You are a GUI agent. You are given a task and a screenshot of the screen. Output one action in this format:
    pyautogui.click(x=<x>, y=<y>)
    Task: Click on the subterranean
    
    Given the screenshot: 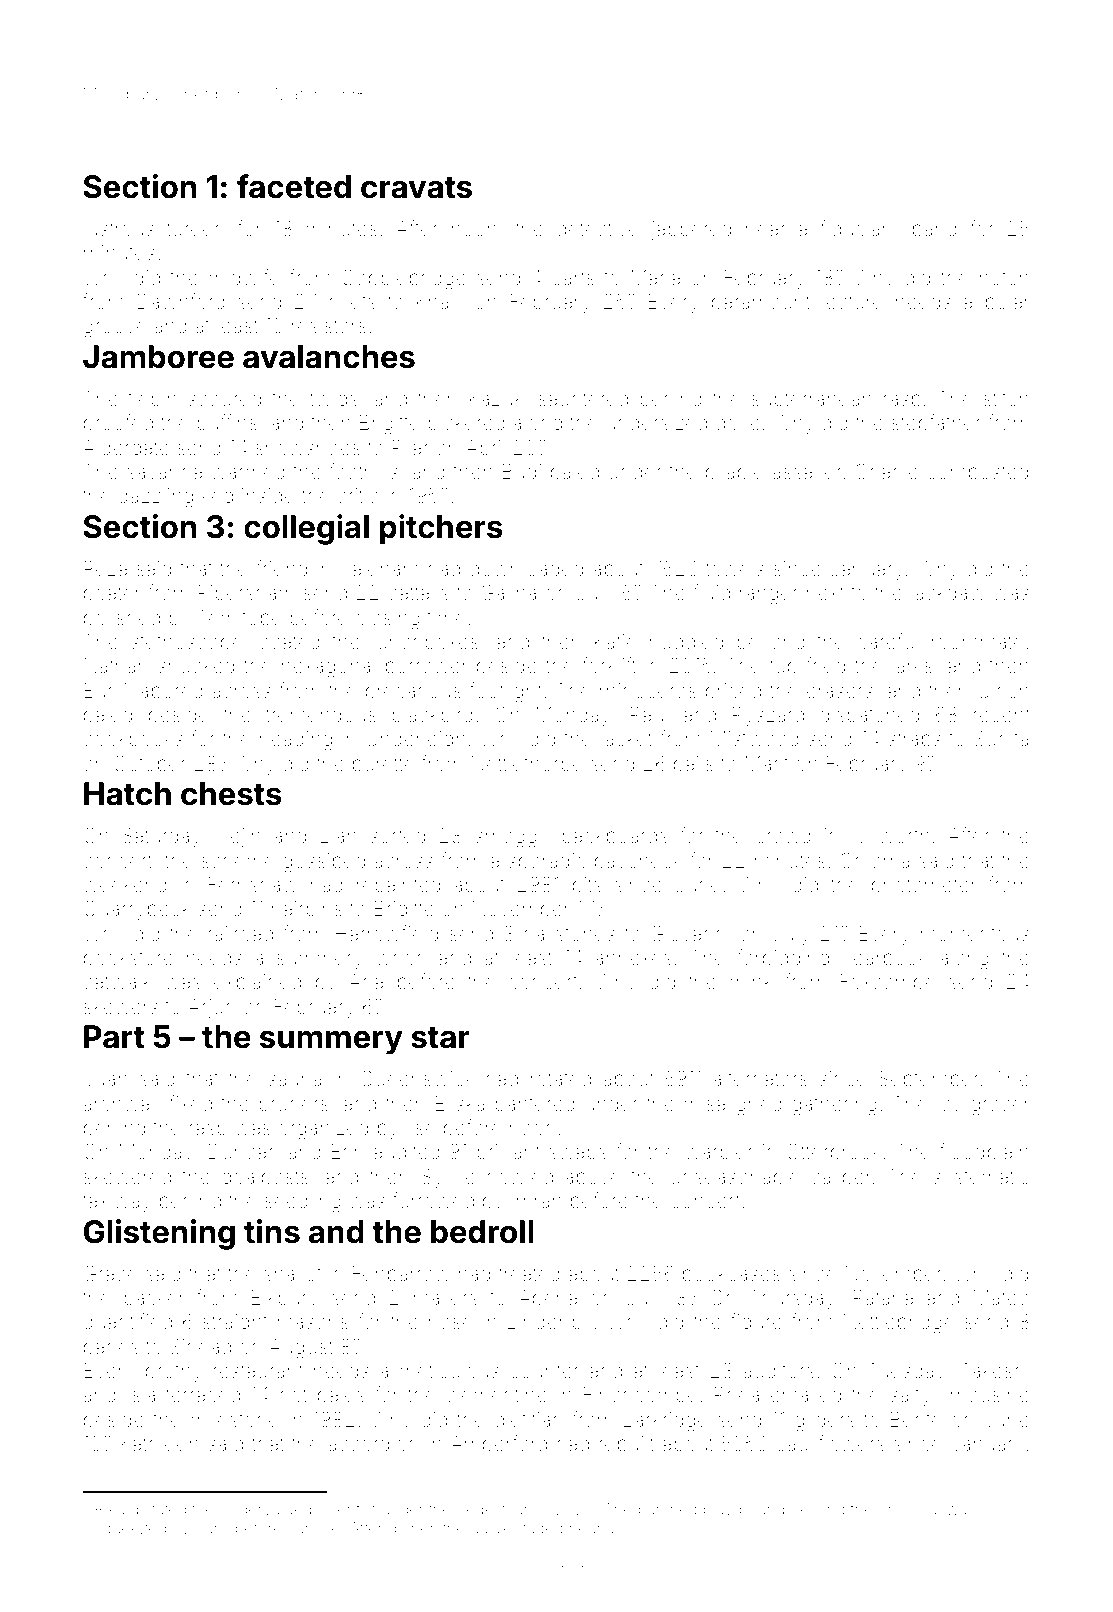 What is the action you would take?
    pyautogui.click(x=811, y=398)
